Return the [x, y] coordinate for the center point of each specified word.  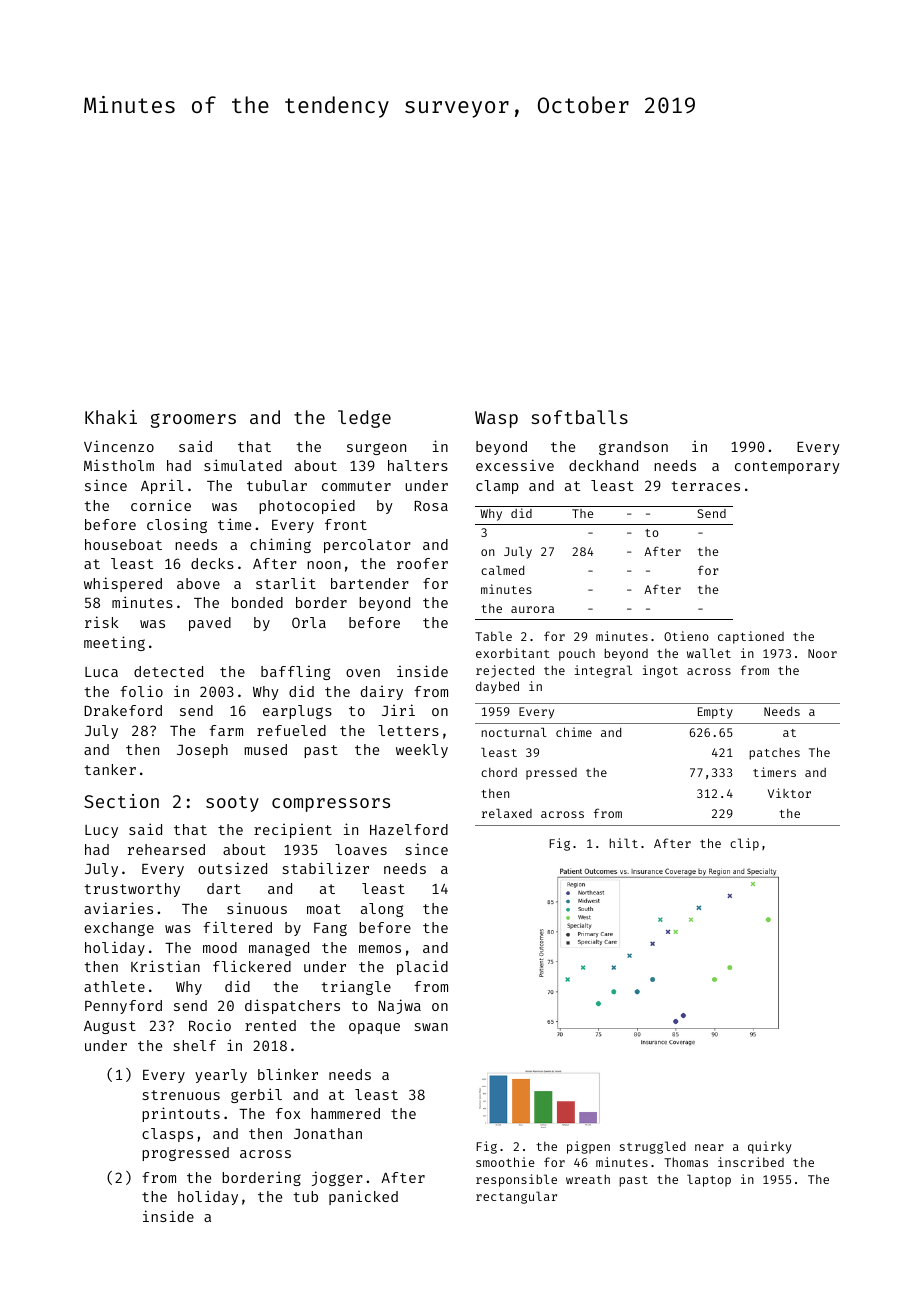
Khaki [111, 417]
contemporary [787, 467]
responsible [516, 1180]
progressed [185, 1154]
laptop [709, 1180]
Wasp [496, 419]
